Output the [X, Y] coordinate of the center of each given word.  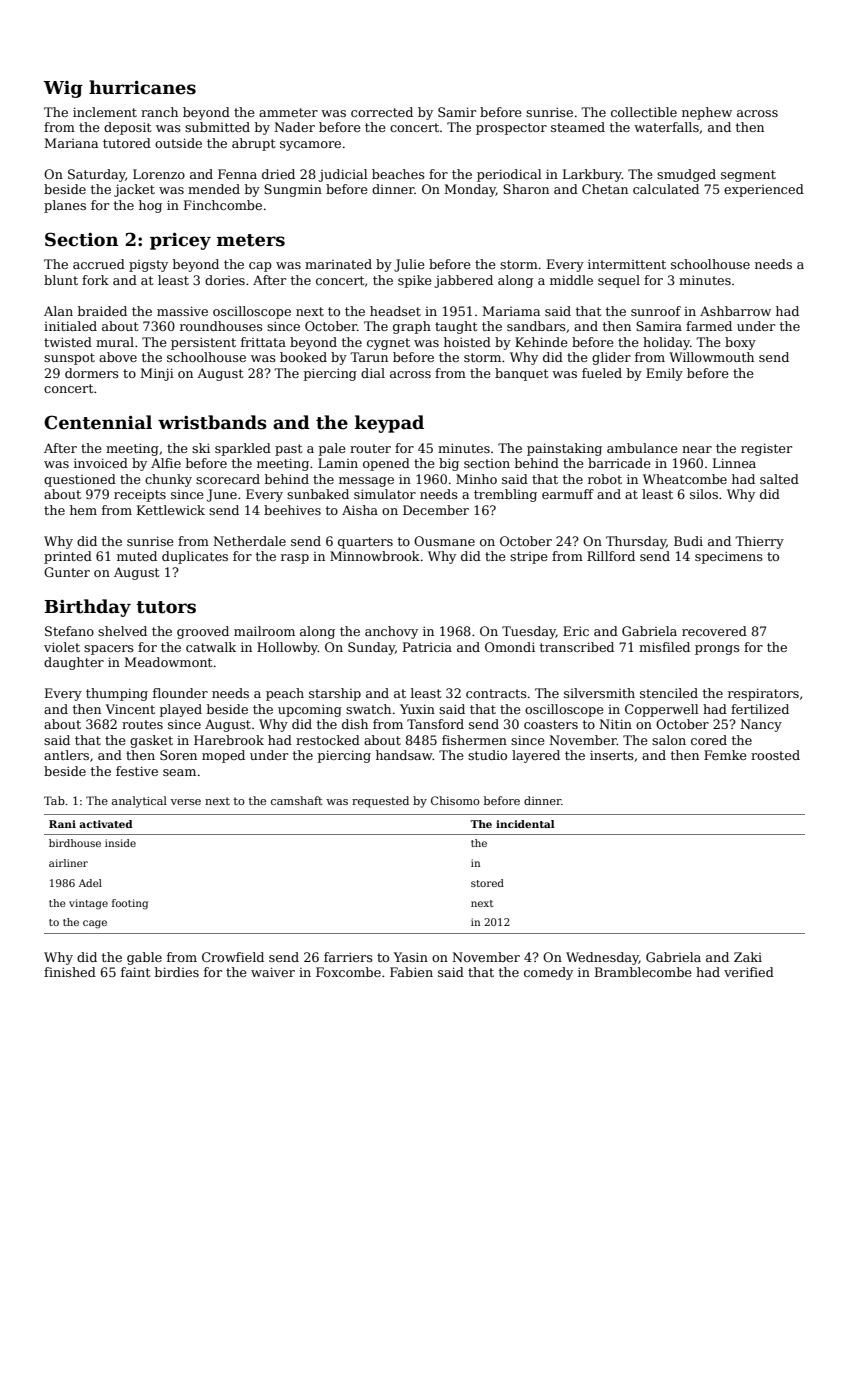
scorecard [228, 479]
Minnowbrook [375, 556]
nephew [707, 113]
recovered [714, 631]
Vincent [130, 709]
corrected [382, 112]
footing [130, 904]
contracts [496, 693]
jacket [134, 190]
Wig [63, 89]
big [449, 464]
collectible [644, 112]
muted [137, 556]
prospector [511, 129]
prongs [717, 650]
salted [779, 479]
